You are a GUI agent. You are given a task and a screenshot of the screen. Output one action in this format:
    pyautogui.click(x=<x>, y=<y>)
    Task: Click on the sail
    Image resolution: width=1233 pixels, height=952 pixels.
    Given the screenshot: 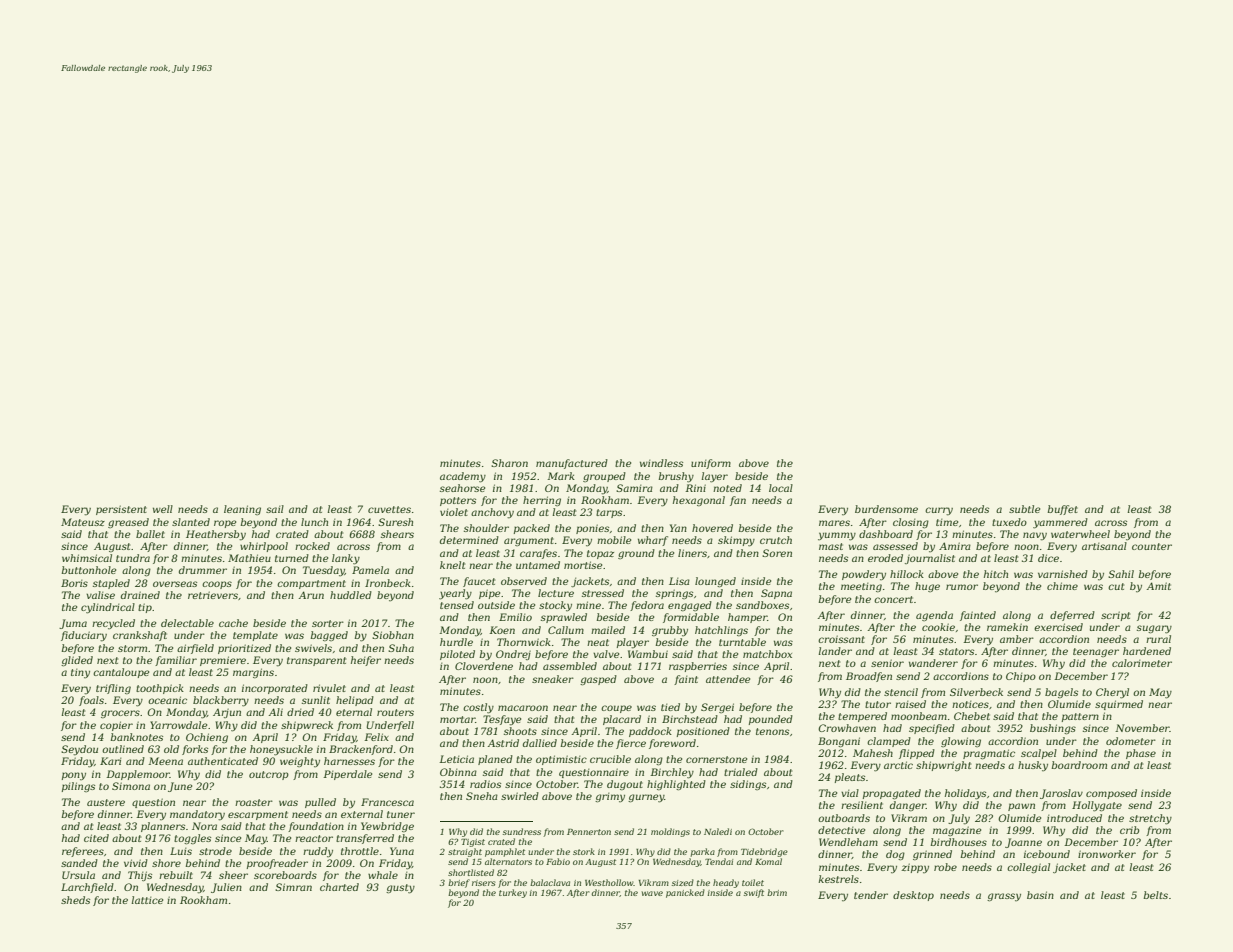 What is the action you would take?
    pyautogui.click(x=275, y=509)
